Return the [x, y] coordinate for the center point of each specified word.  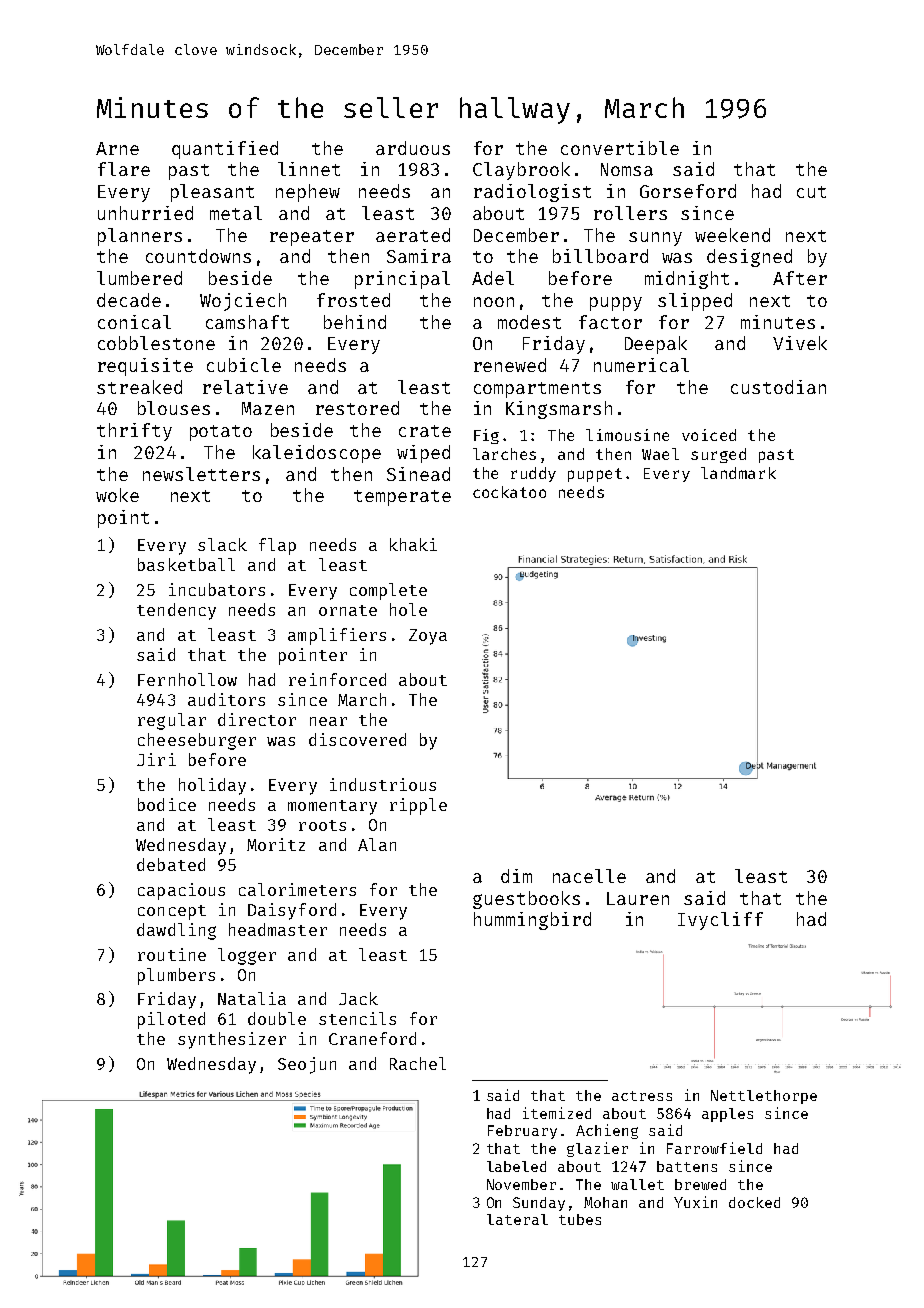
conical [134, 322]
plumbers [176, 976]
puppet [595, 475]
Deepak [656, 345]
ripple [418, 806]
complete [388, 591]
